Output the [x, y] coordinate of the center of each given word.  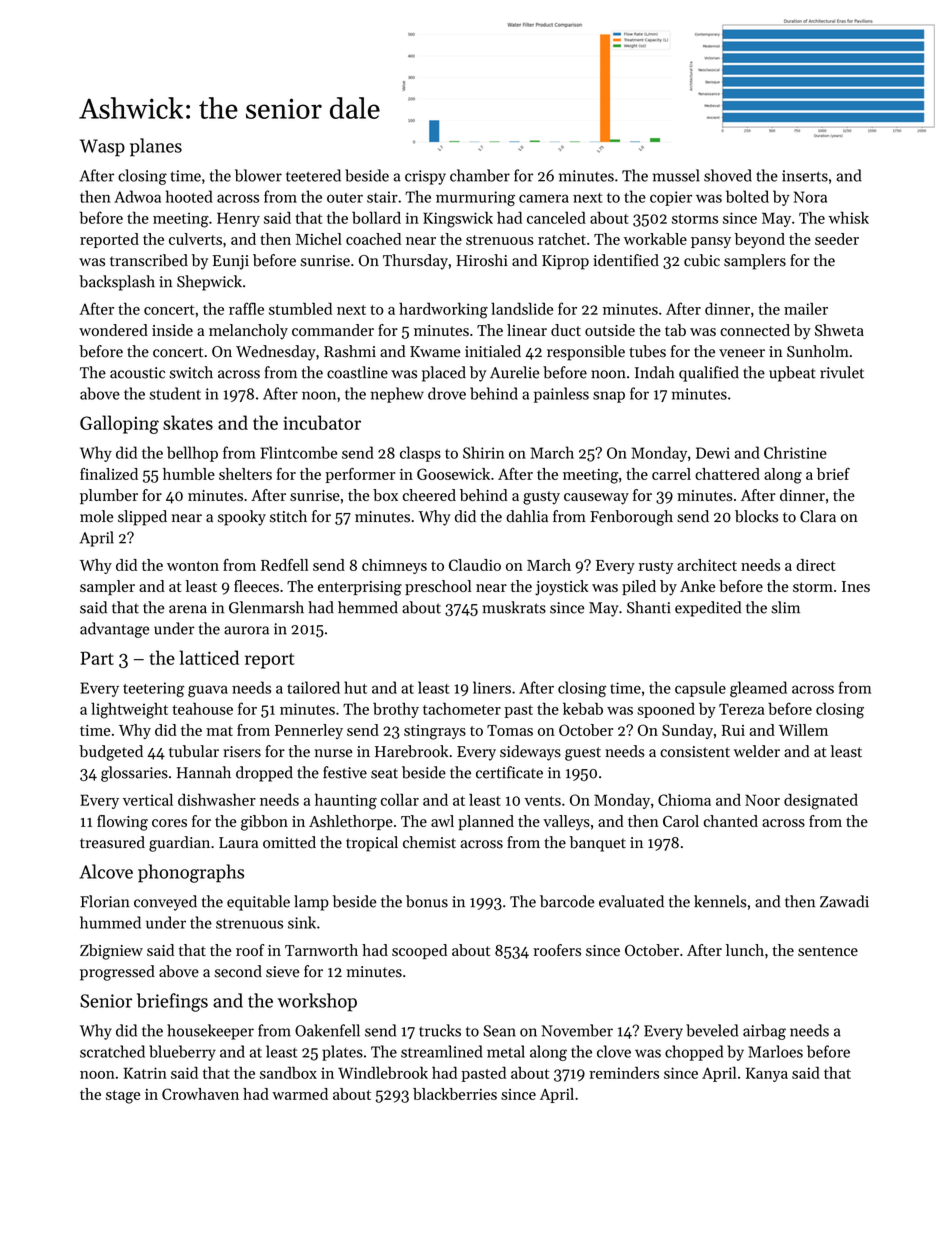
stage [123, 1097]
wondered [113, 330]
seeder [837, 239]
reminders [624, 1072]
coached [373, 239]
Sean [499, 1031]
